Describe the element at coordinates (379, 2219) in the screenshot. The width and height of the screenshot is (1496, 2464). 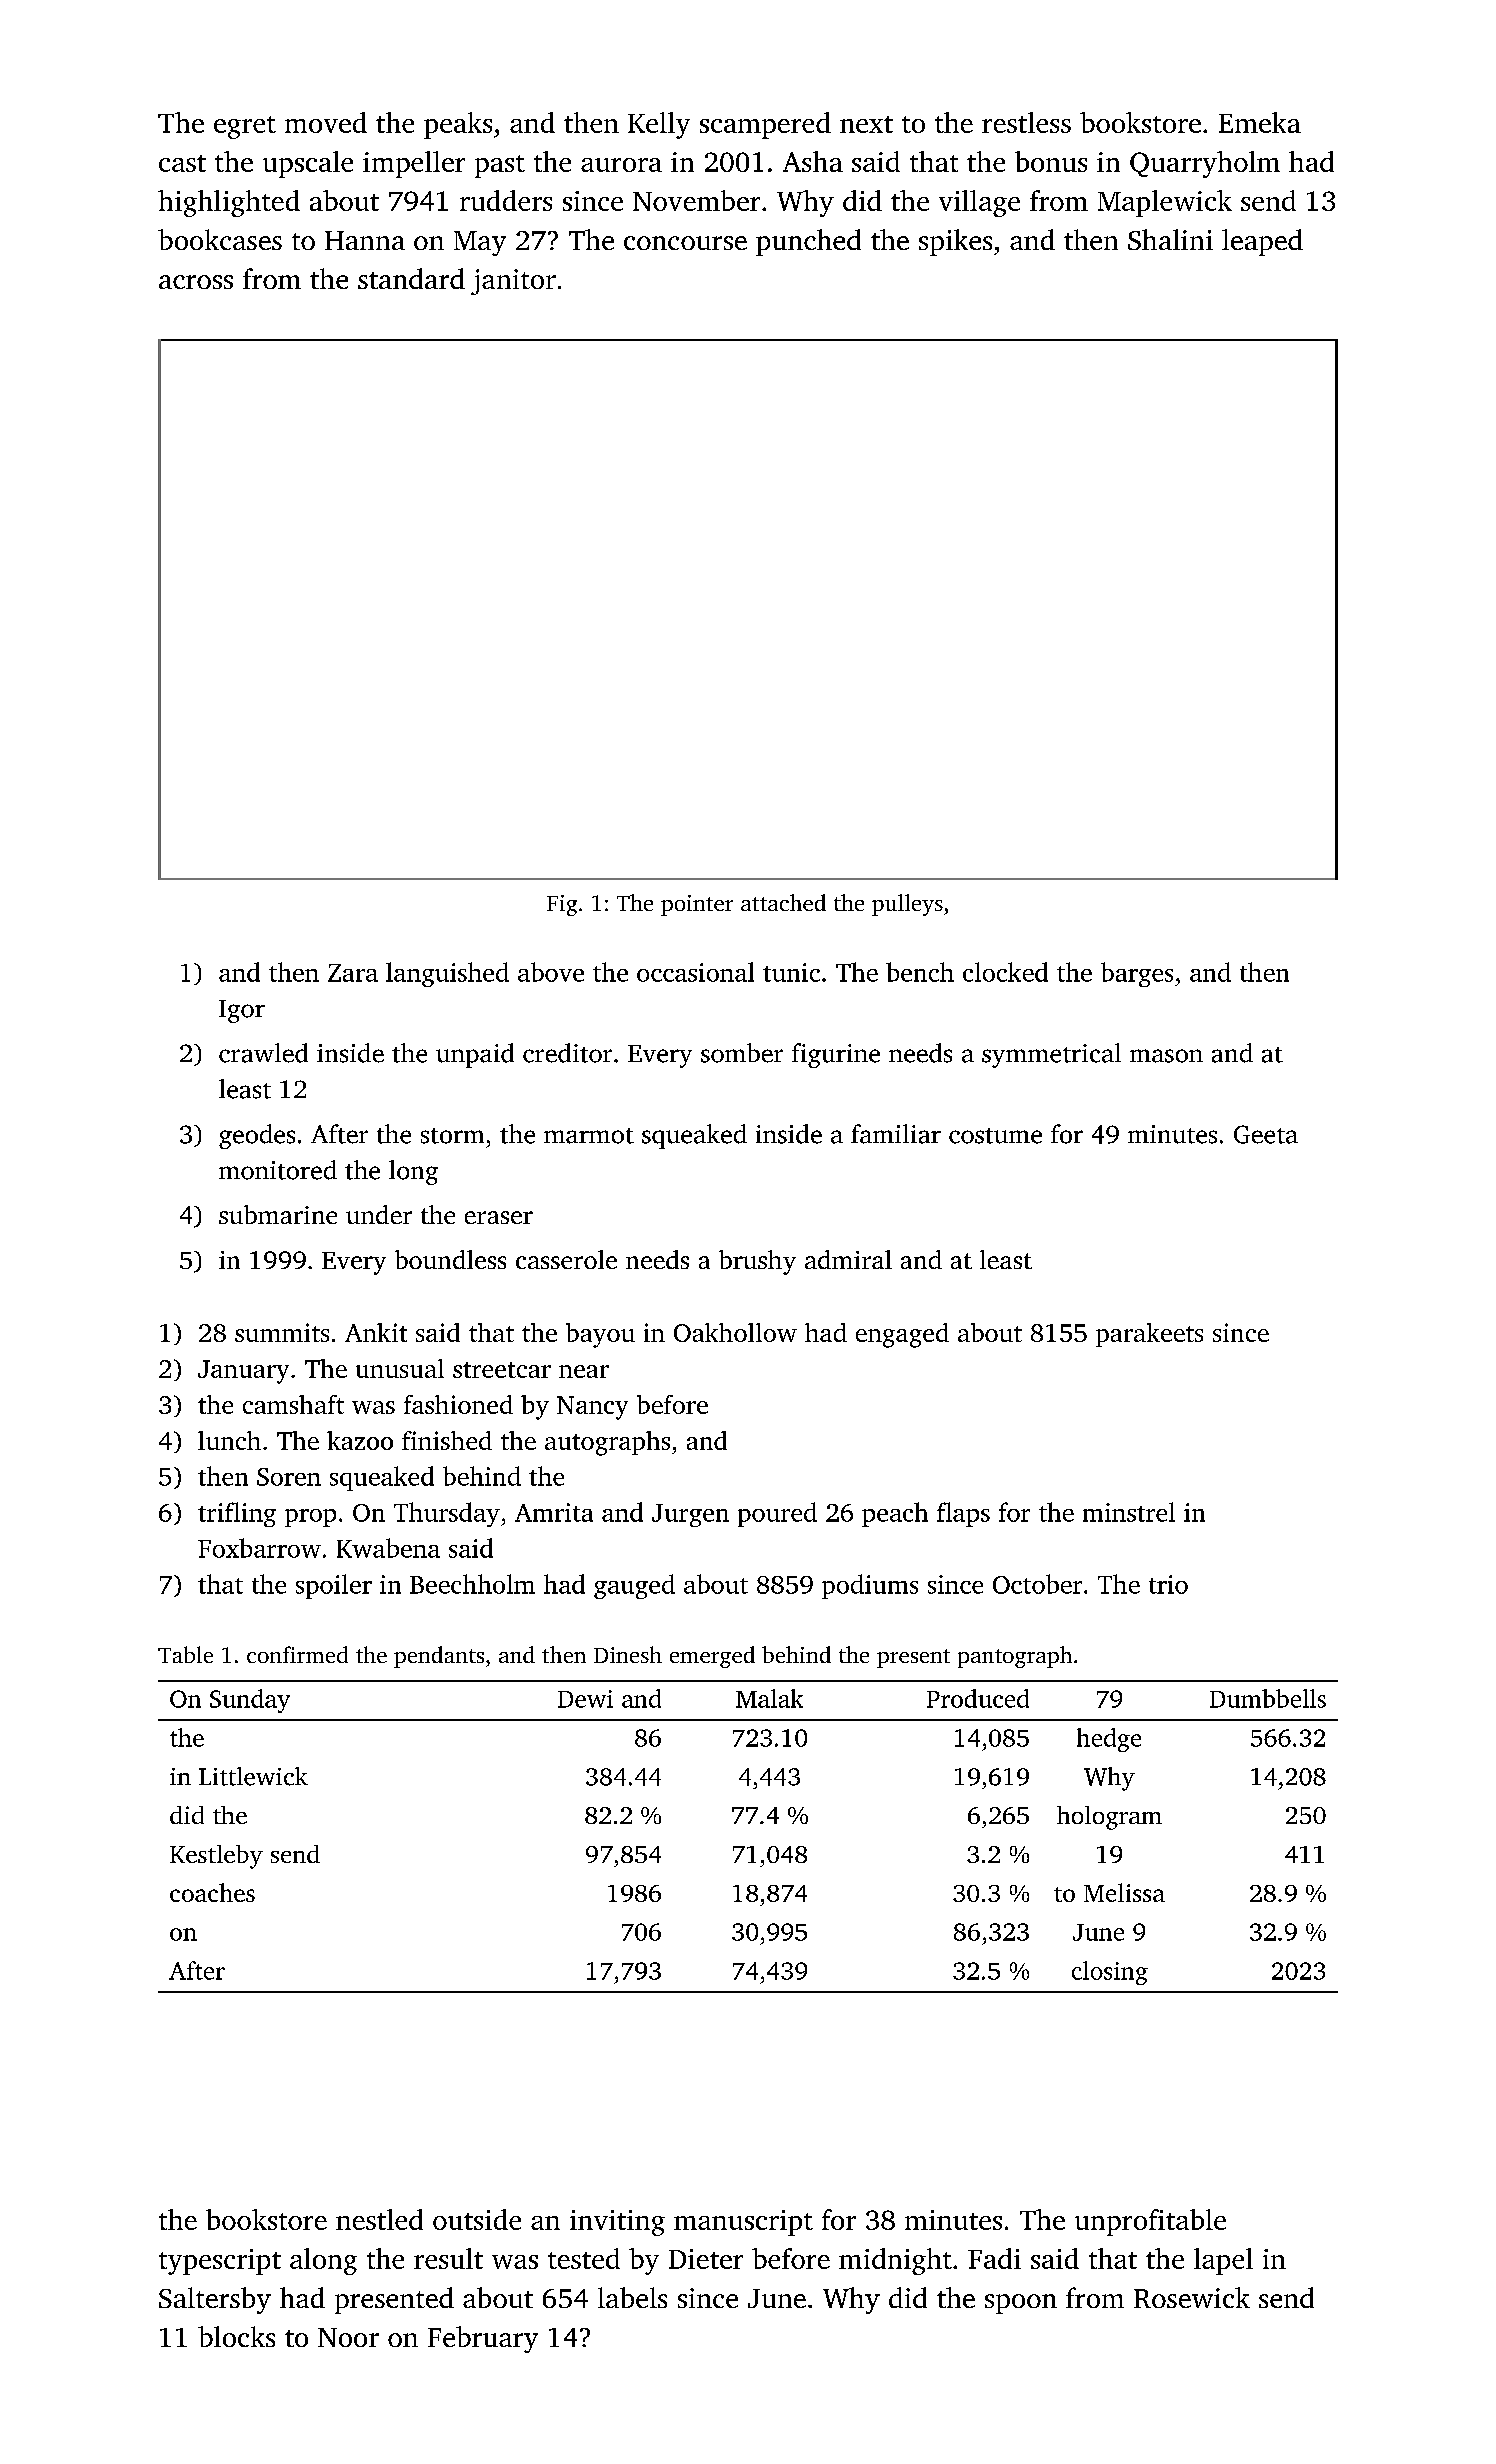
I see `nestled` at that location.
